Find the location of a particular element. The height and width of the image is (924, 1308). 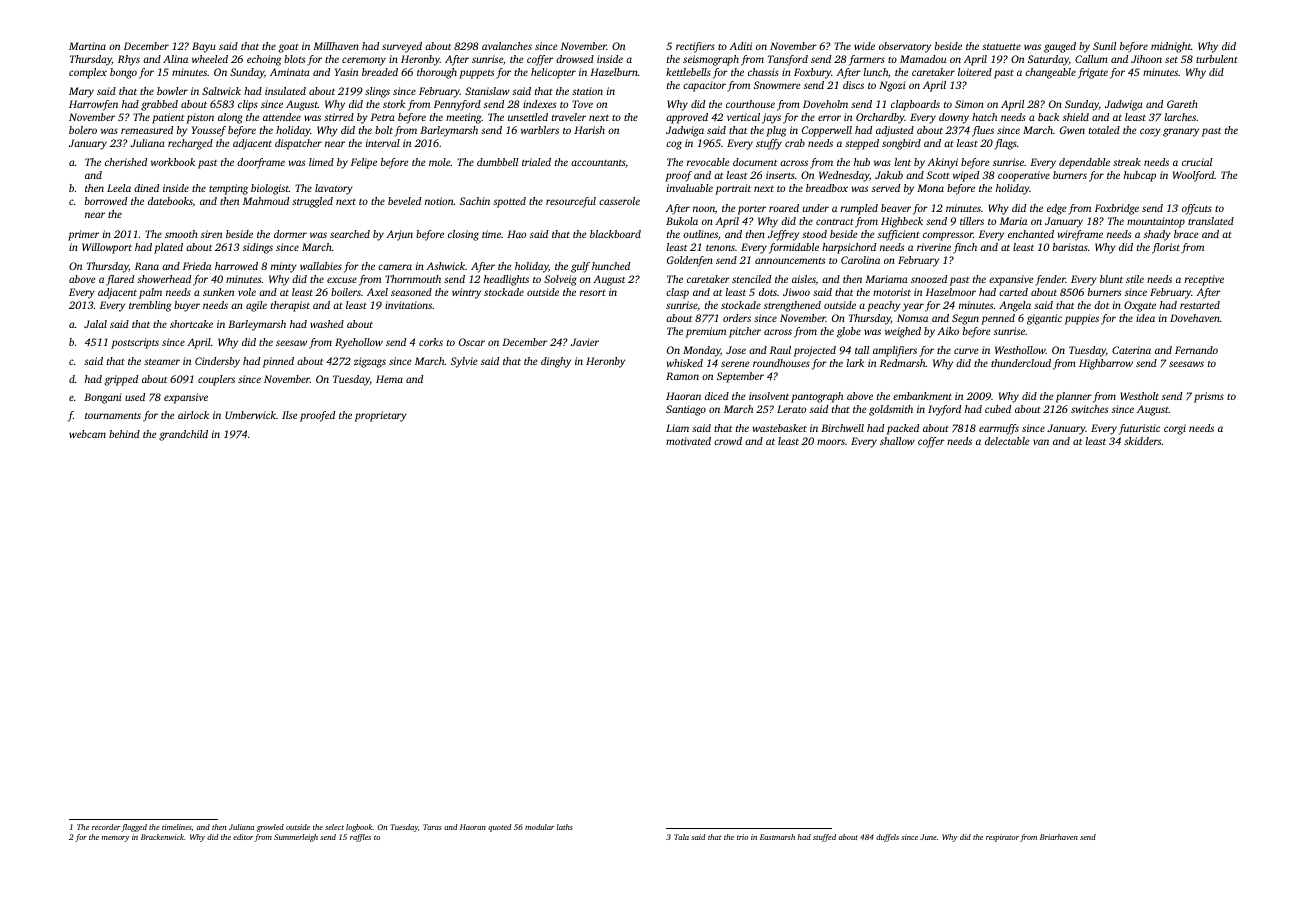

quoted is located at coordinates (500, 828).
